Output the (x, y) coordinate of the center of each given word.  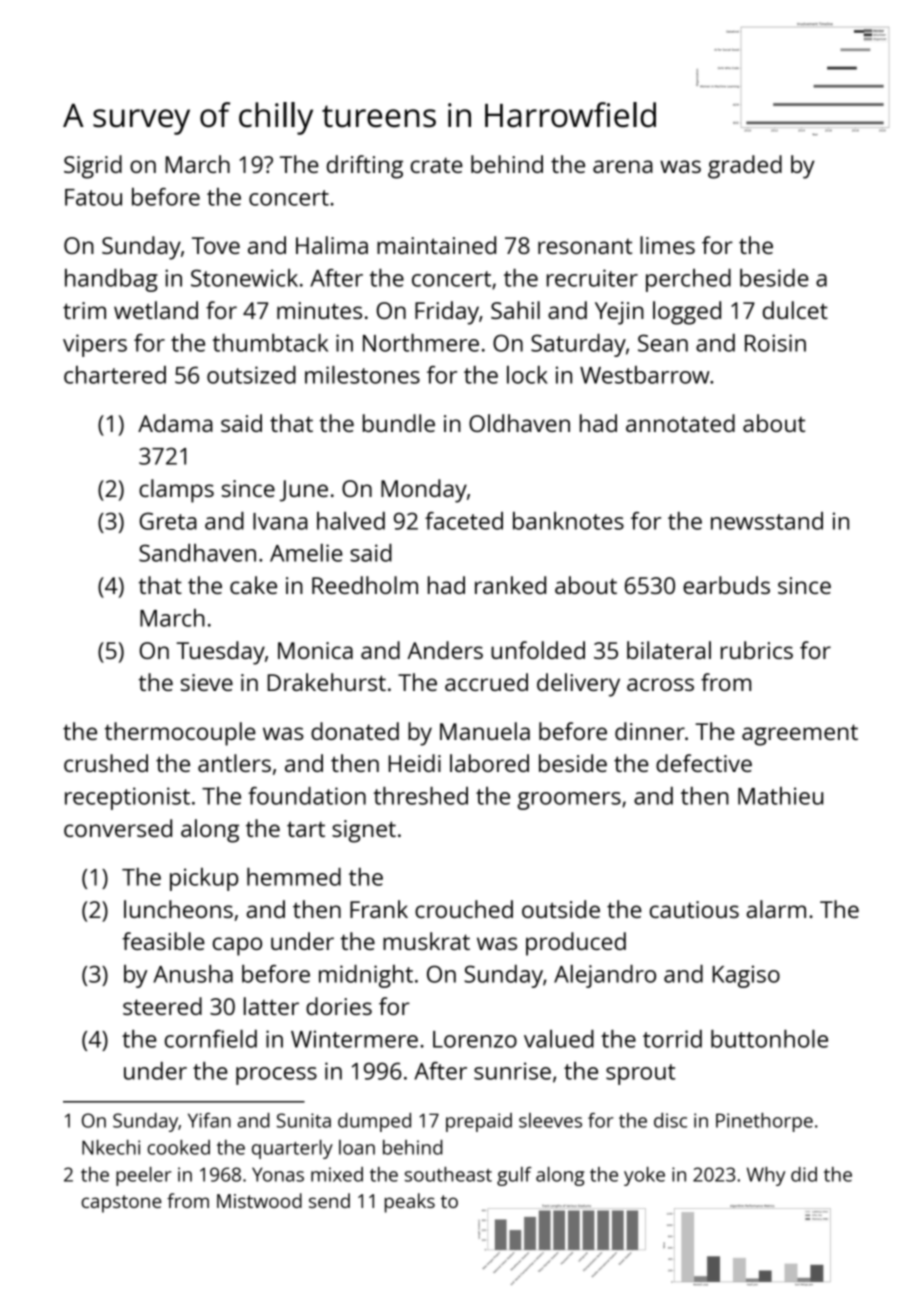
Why (766, 1176)
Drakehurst (326, 682)
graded (745, 167)
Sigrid (93, 167)
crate (437, 165)
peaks (410, 1203)
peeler (144, 1176)
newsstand (767, 521)
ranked (510, 585)
